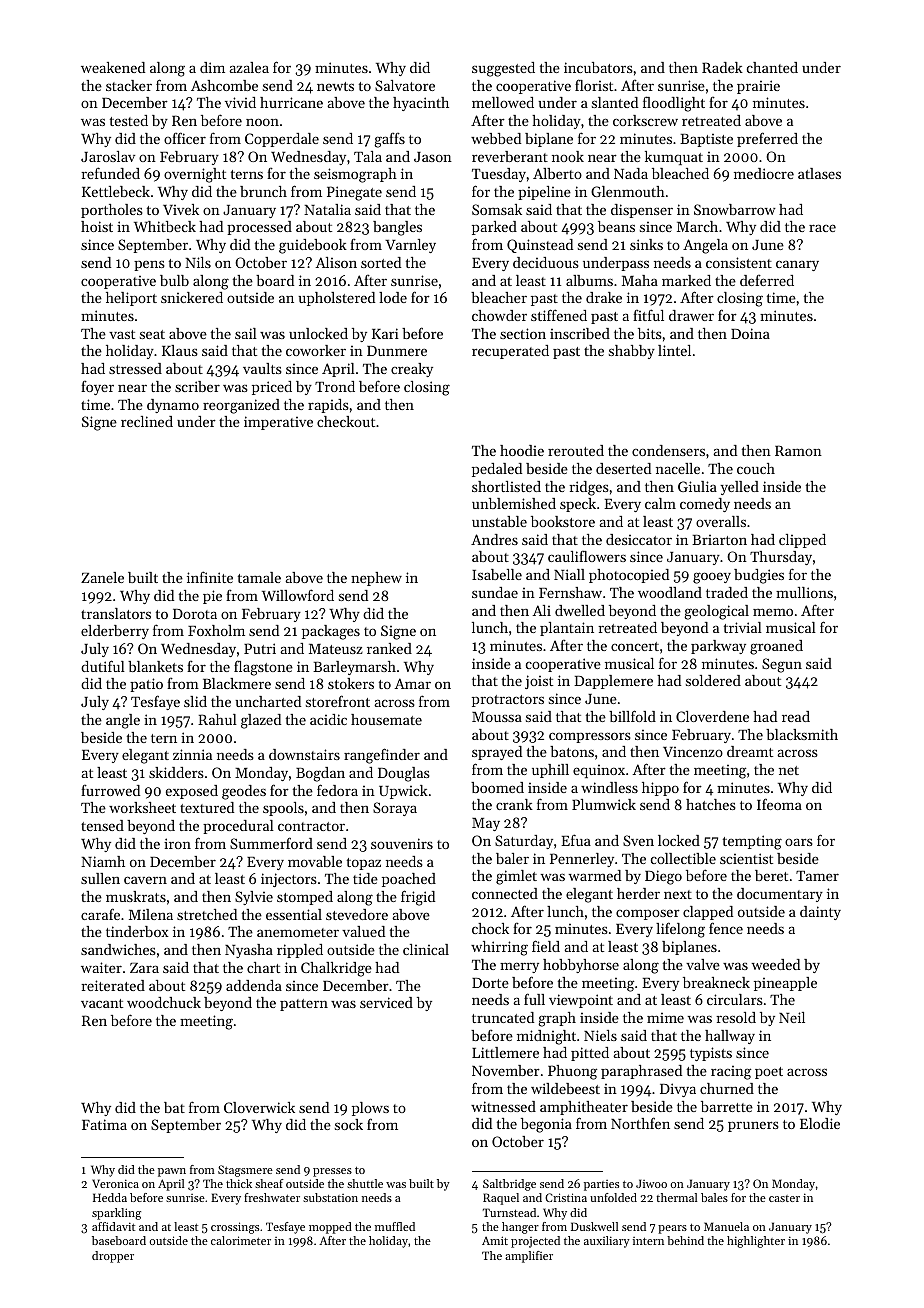  Describe the element at coordinates (103, 666) in the screenshot. I see `dutiful` at that location.
